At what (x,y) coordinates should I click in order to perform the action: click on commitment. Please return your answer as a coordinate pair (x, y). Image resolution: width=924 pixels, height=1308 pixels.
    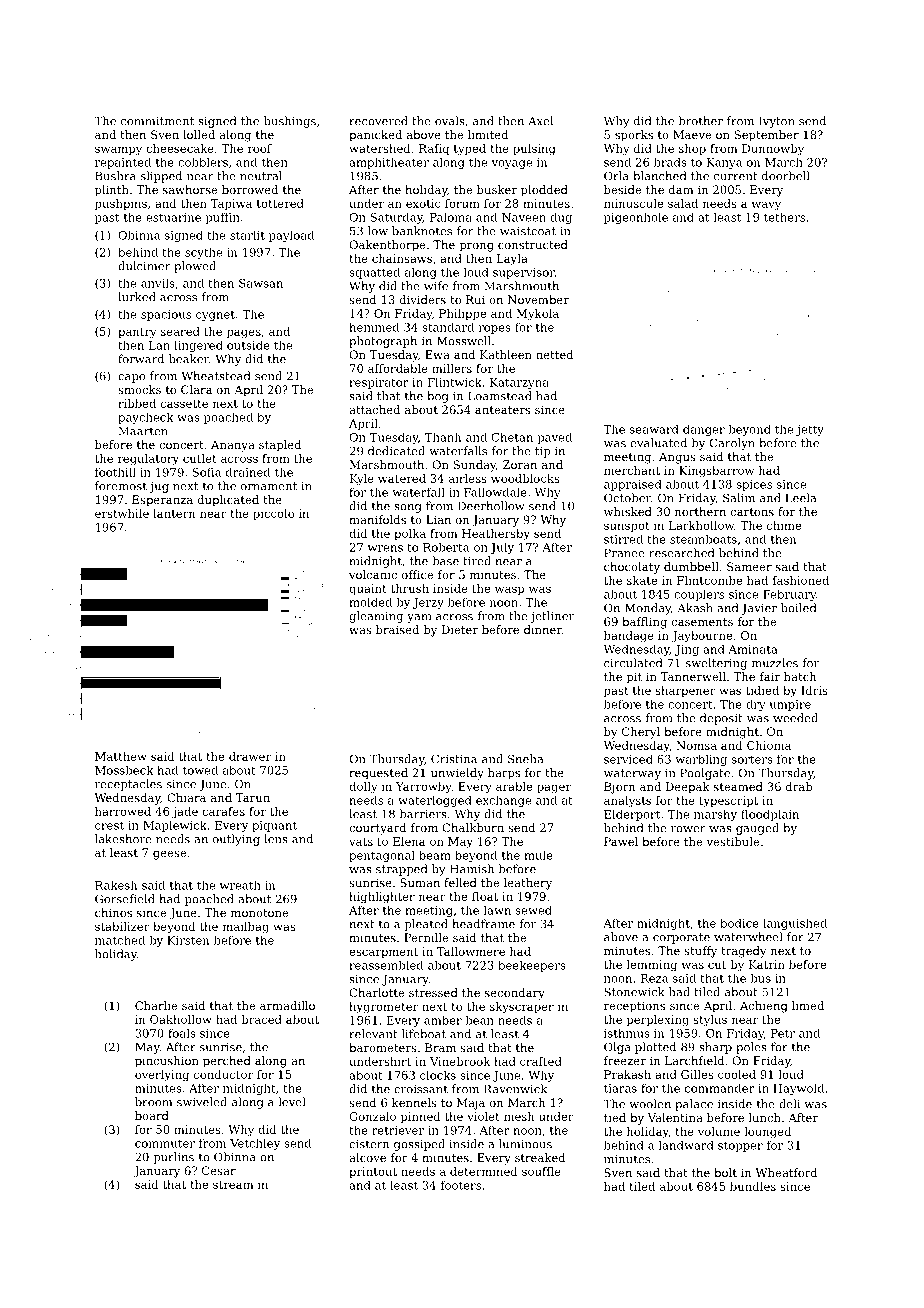
    Looking at the image, I should click on (157, 121).
